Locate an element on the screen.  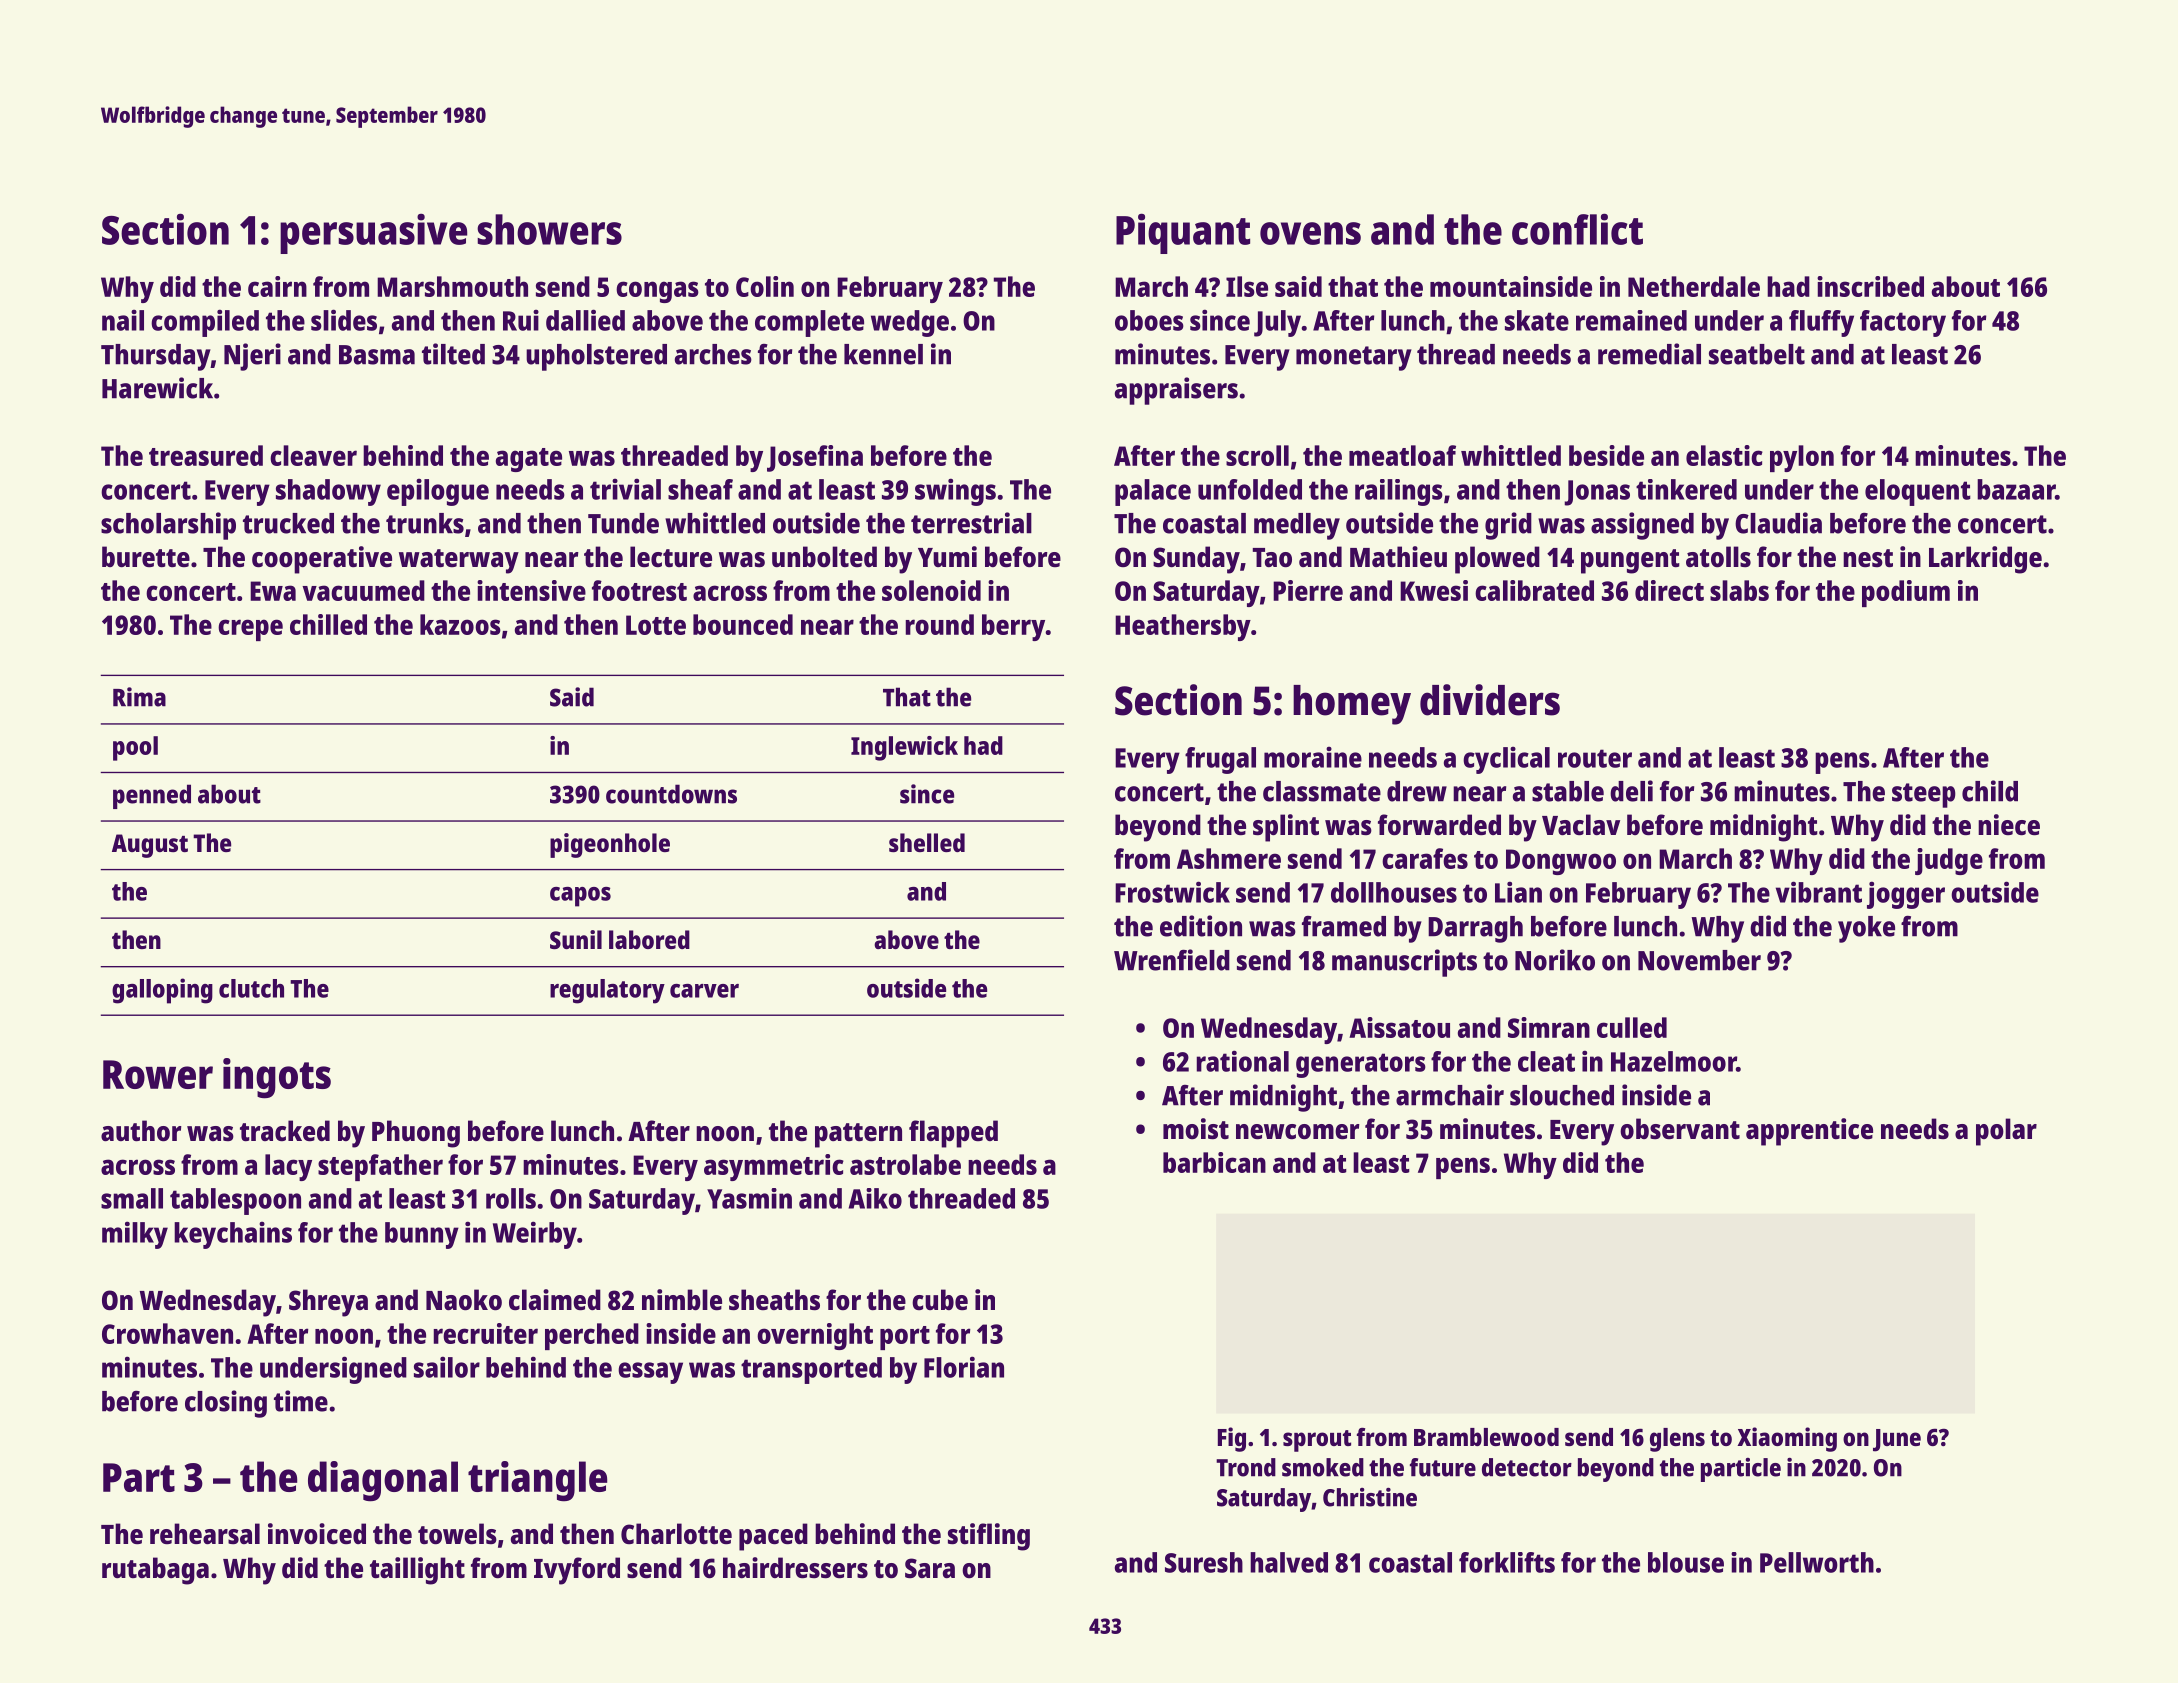
observant is located at coordinates (1680, 1128).
